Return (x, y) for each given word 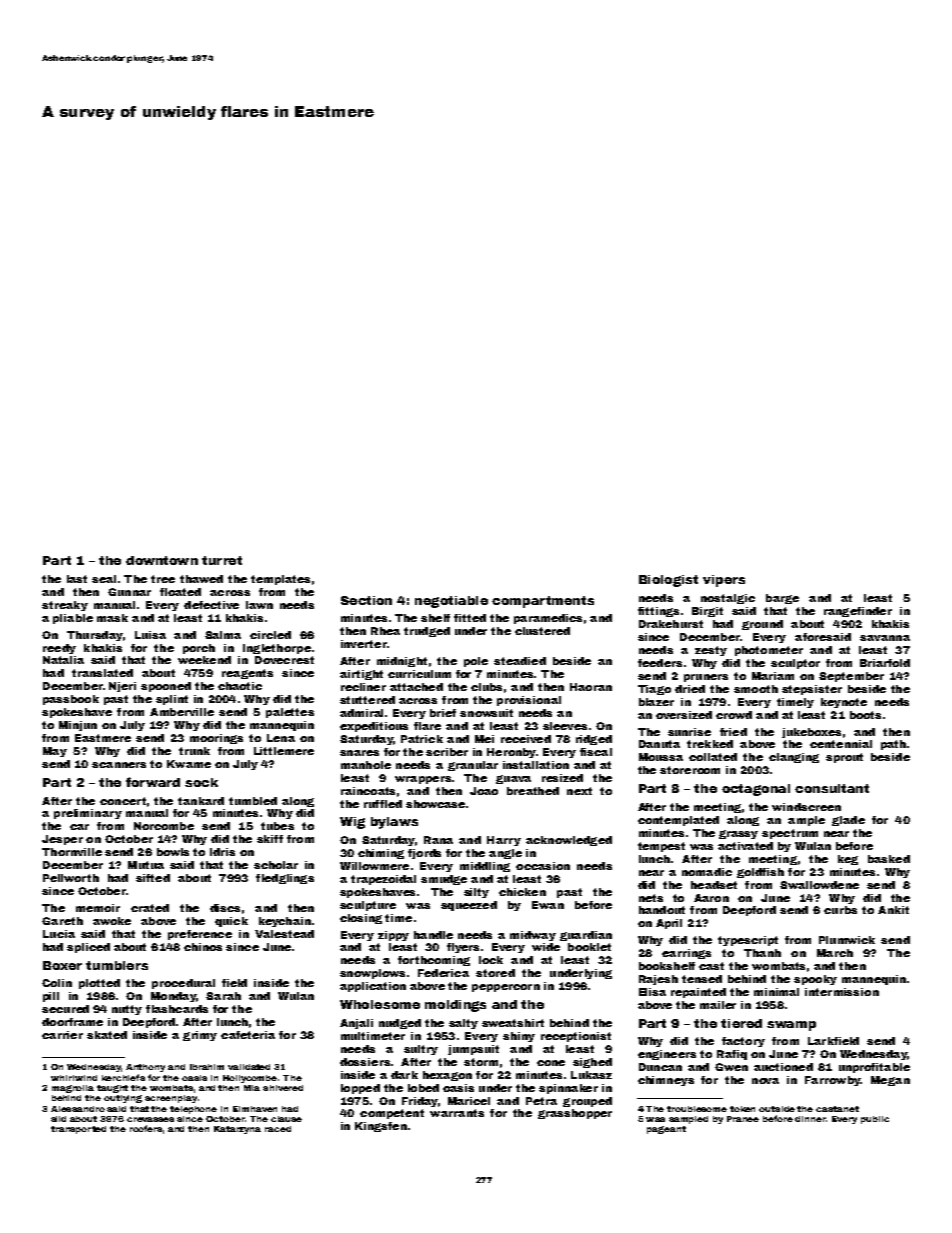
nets (651, 898)
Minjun (78, 726)
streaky (65, 606)
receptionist (576, 1037)
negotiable (451, 602)
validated (249, 1067)
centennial (841, 744)
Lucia (59, 934)
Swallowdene (819, 885)
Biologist (668, 581)
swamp (791, 1026)
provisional (529, 701)
